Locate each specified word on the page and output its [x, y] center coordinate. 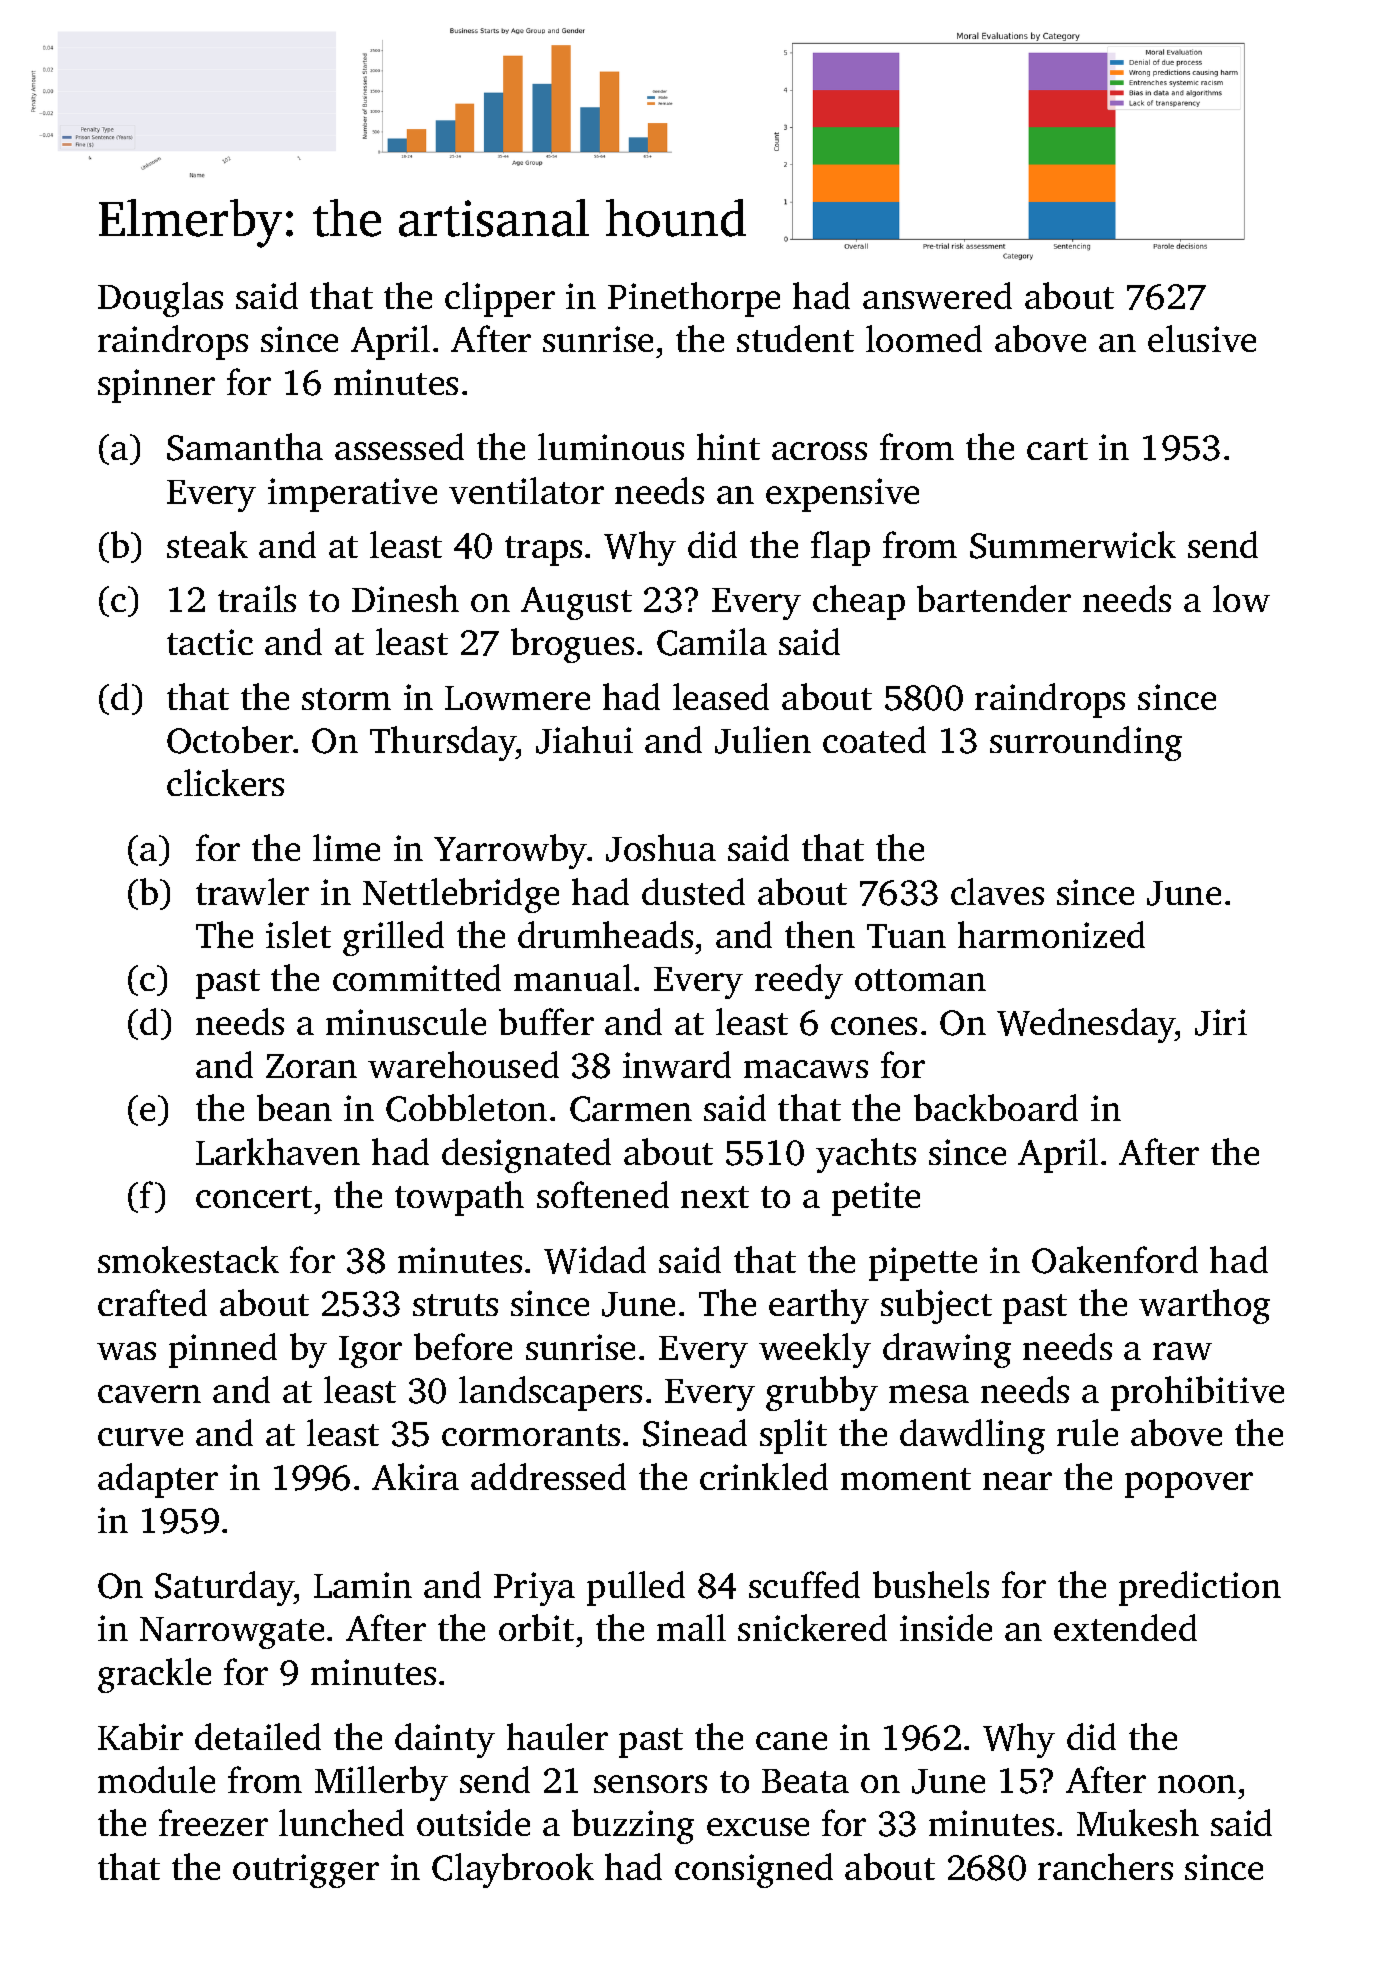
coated [874, 739]
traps [543, 551]
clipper [500, 299]
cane [791, 1741]
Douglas [160, 299]
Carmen [631, 1109]
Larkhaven [278, 1151]
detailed [258, 1736]
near [1017, 1481]
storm [346, 699]
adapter [158, 1480]
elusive [1202, 338]
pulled [636, 1588]
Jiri [1221, 1022]
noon [1197, 1784]
